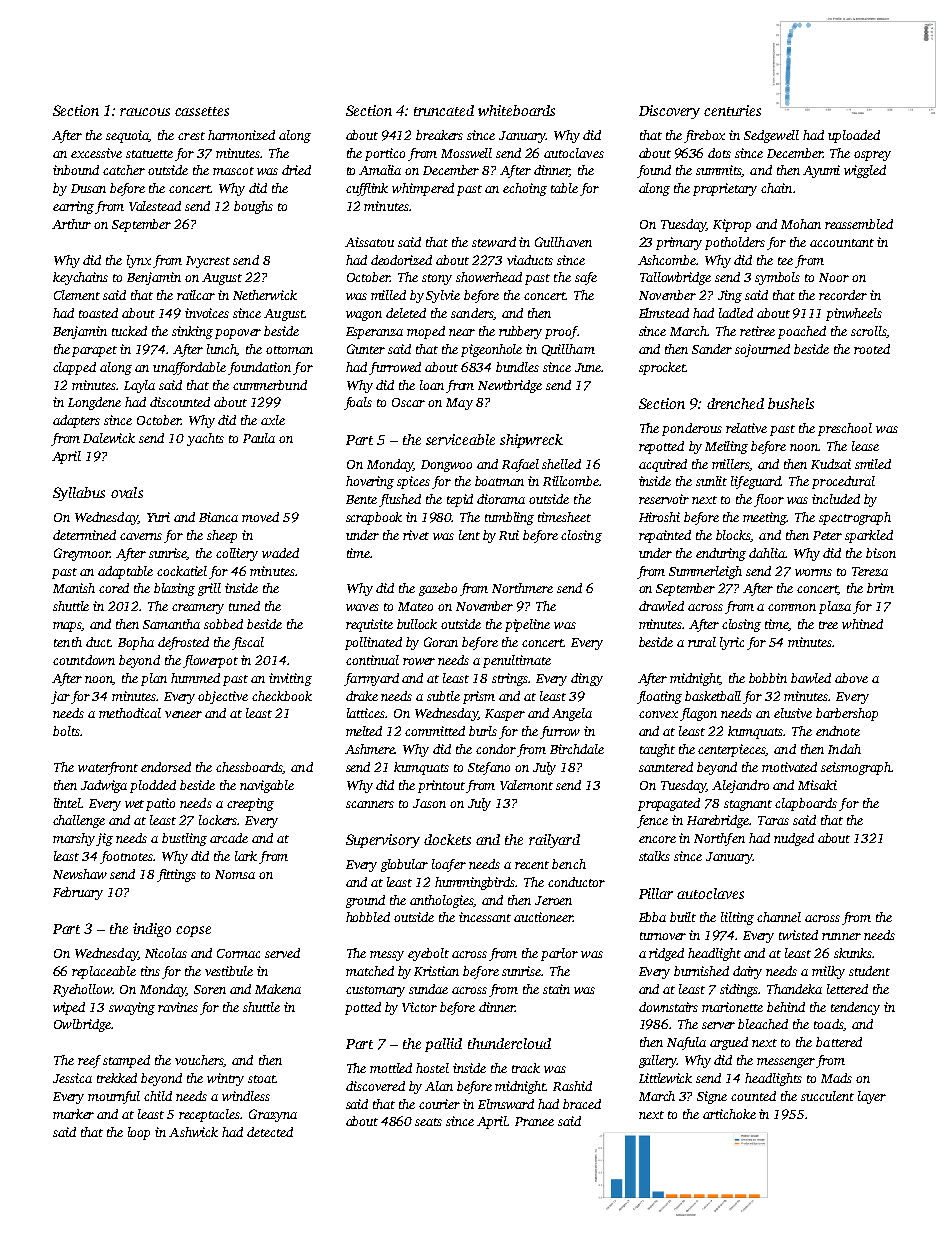 The width and height of the document is (952, 1233). I want to click on veneer, so click(183, 714).
